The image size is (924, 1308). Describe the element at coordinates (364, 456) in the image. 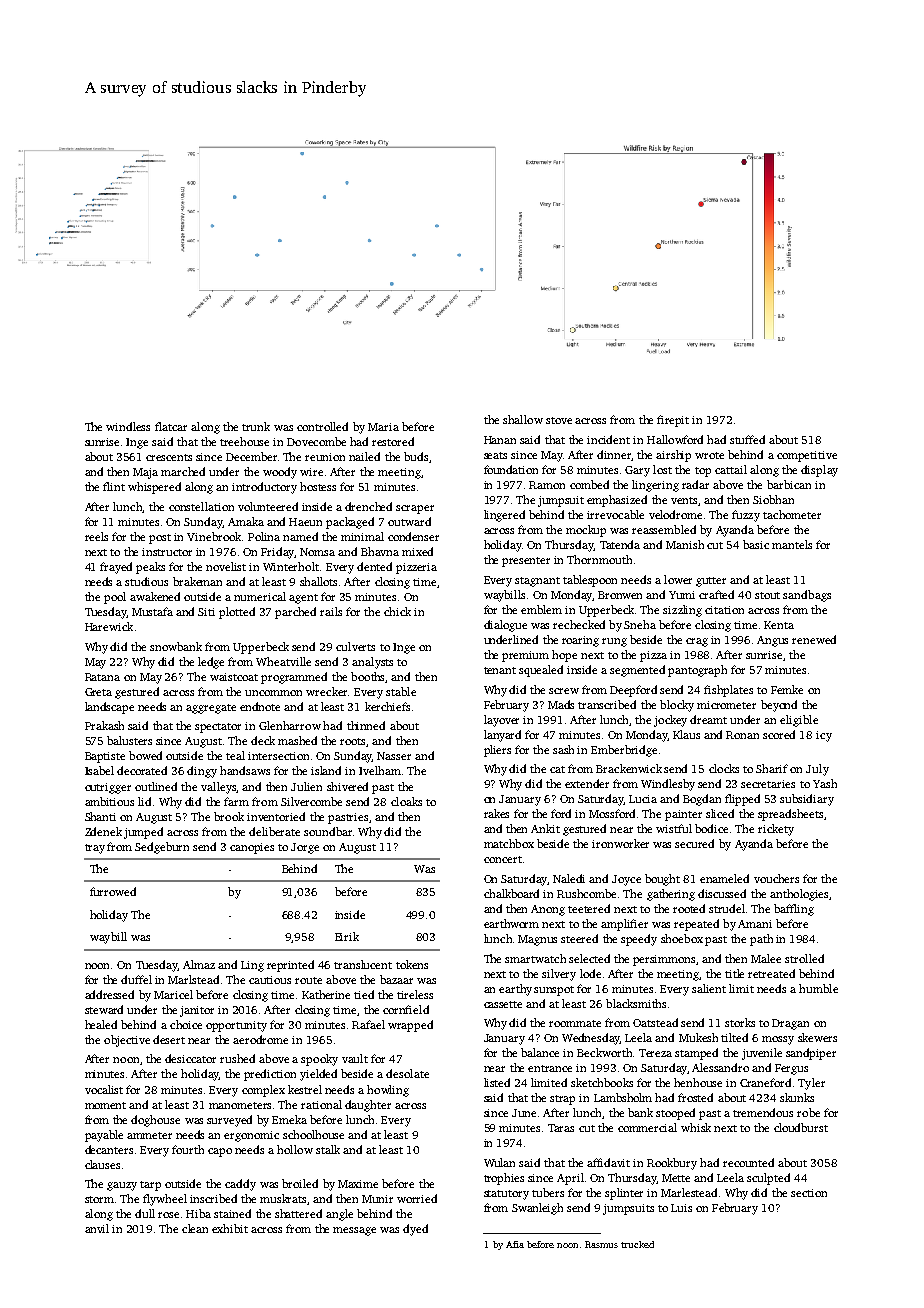

I see `nailed` at that location.
